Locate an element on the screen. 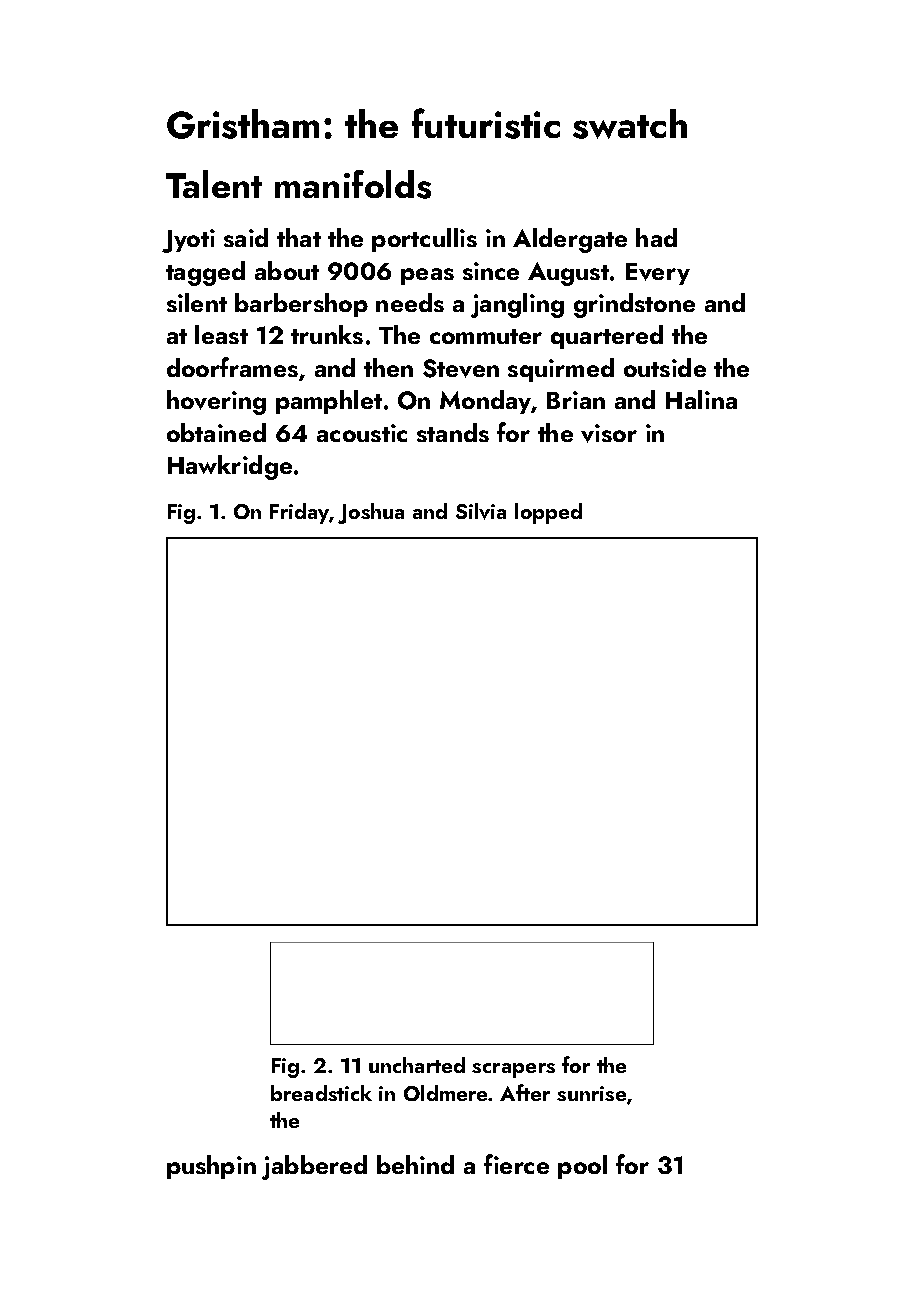 The image size is (924, 1311). Joshua is located at coordinates (371, 513).
